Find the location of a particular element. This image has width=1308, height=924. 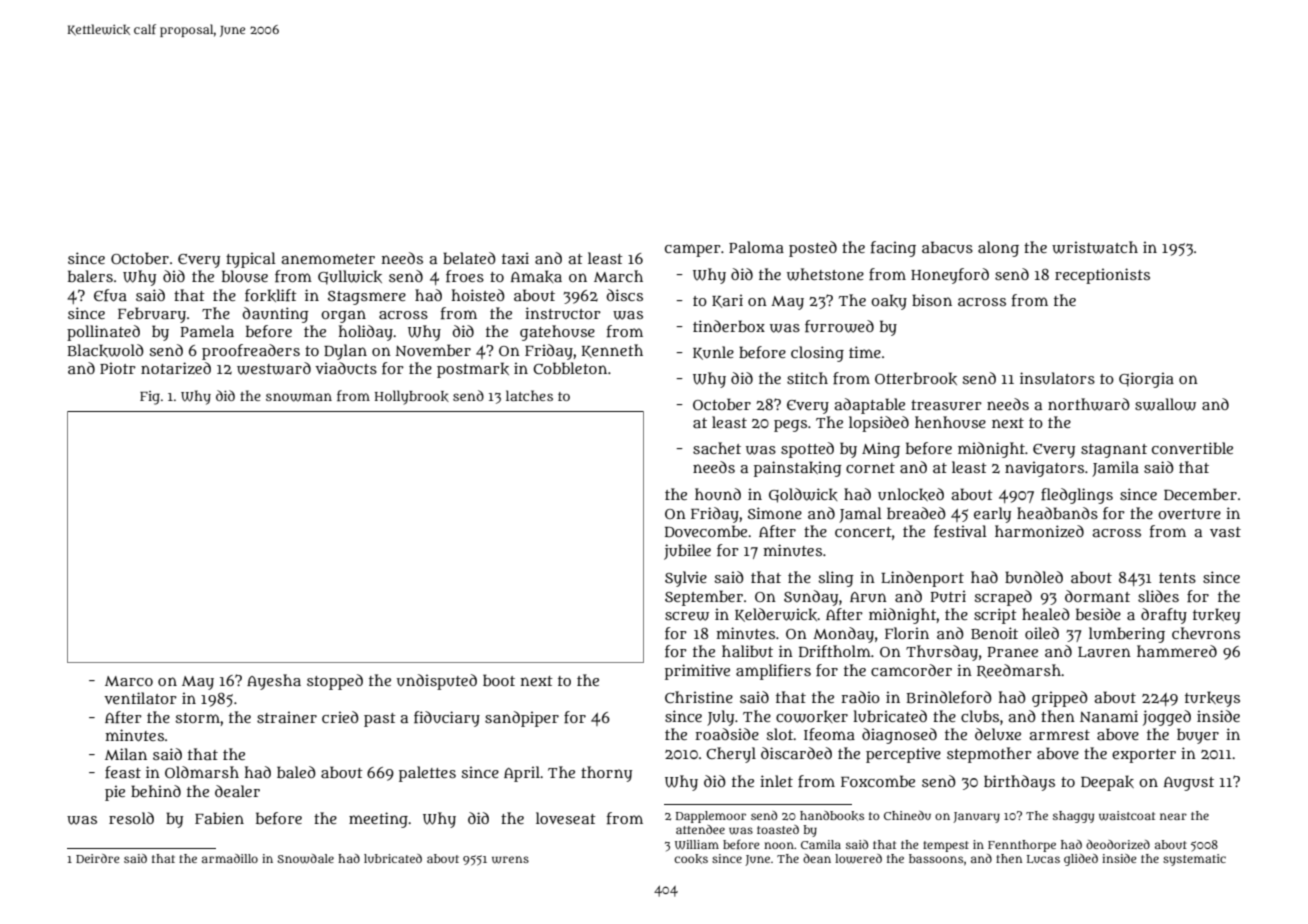

Dovecombe is located at coordinates (706, 531).
